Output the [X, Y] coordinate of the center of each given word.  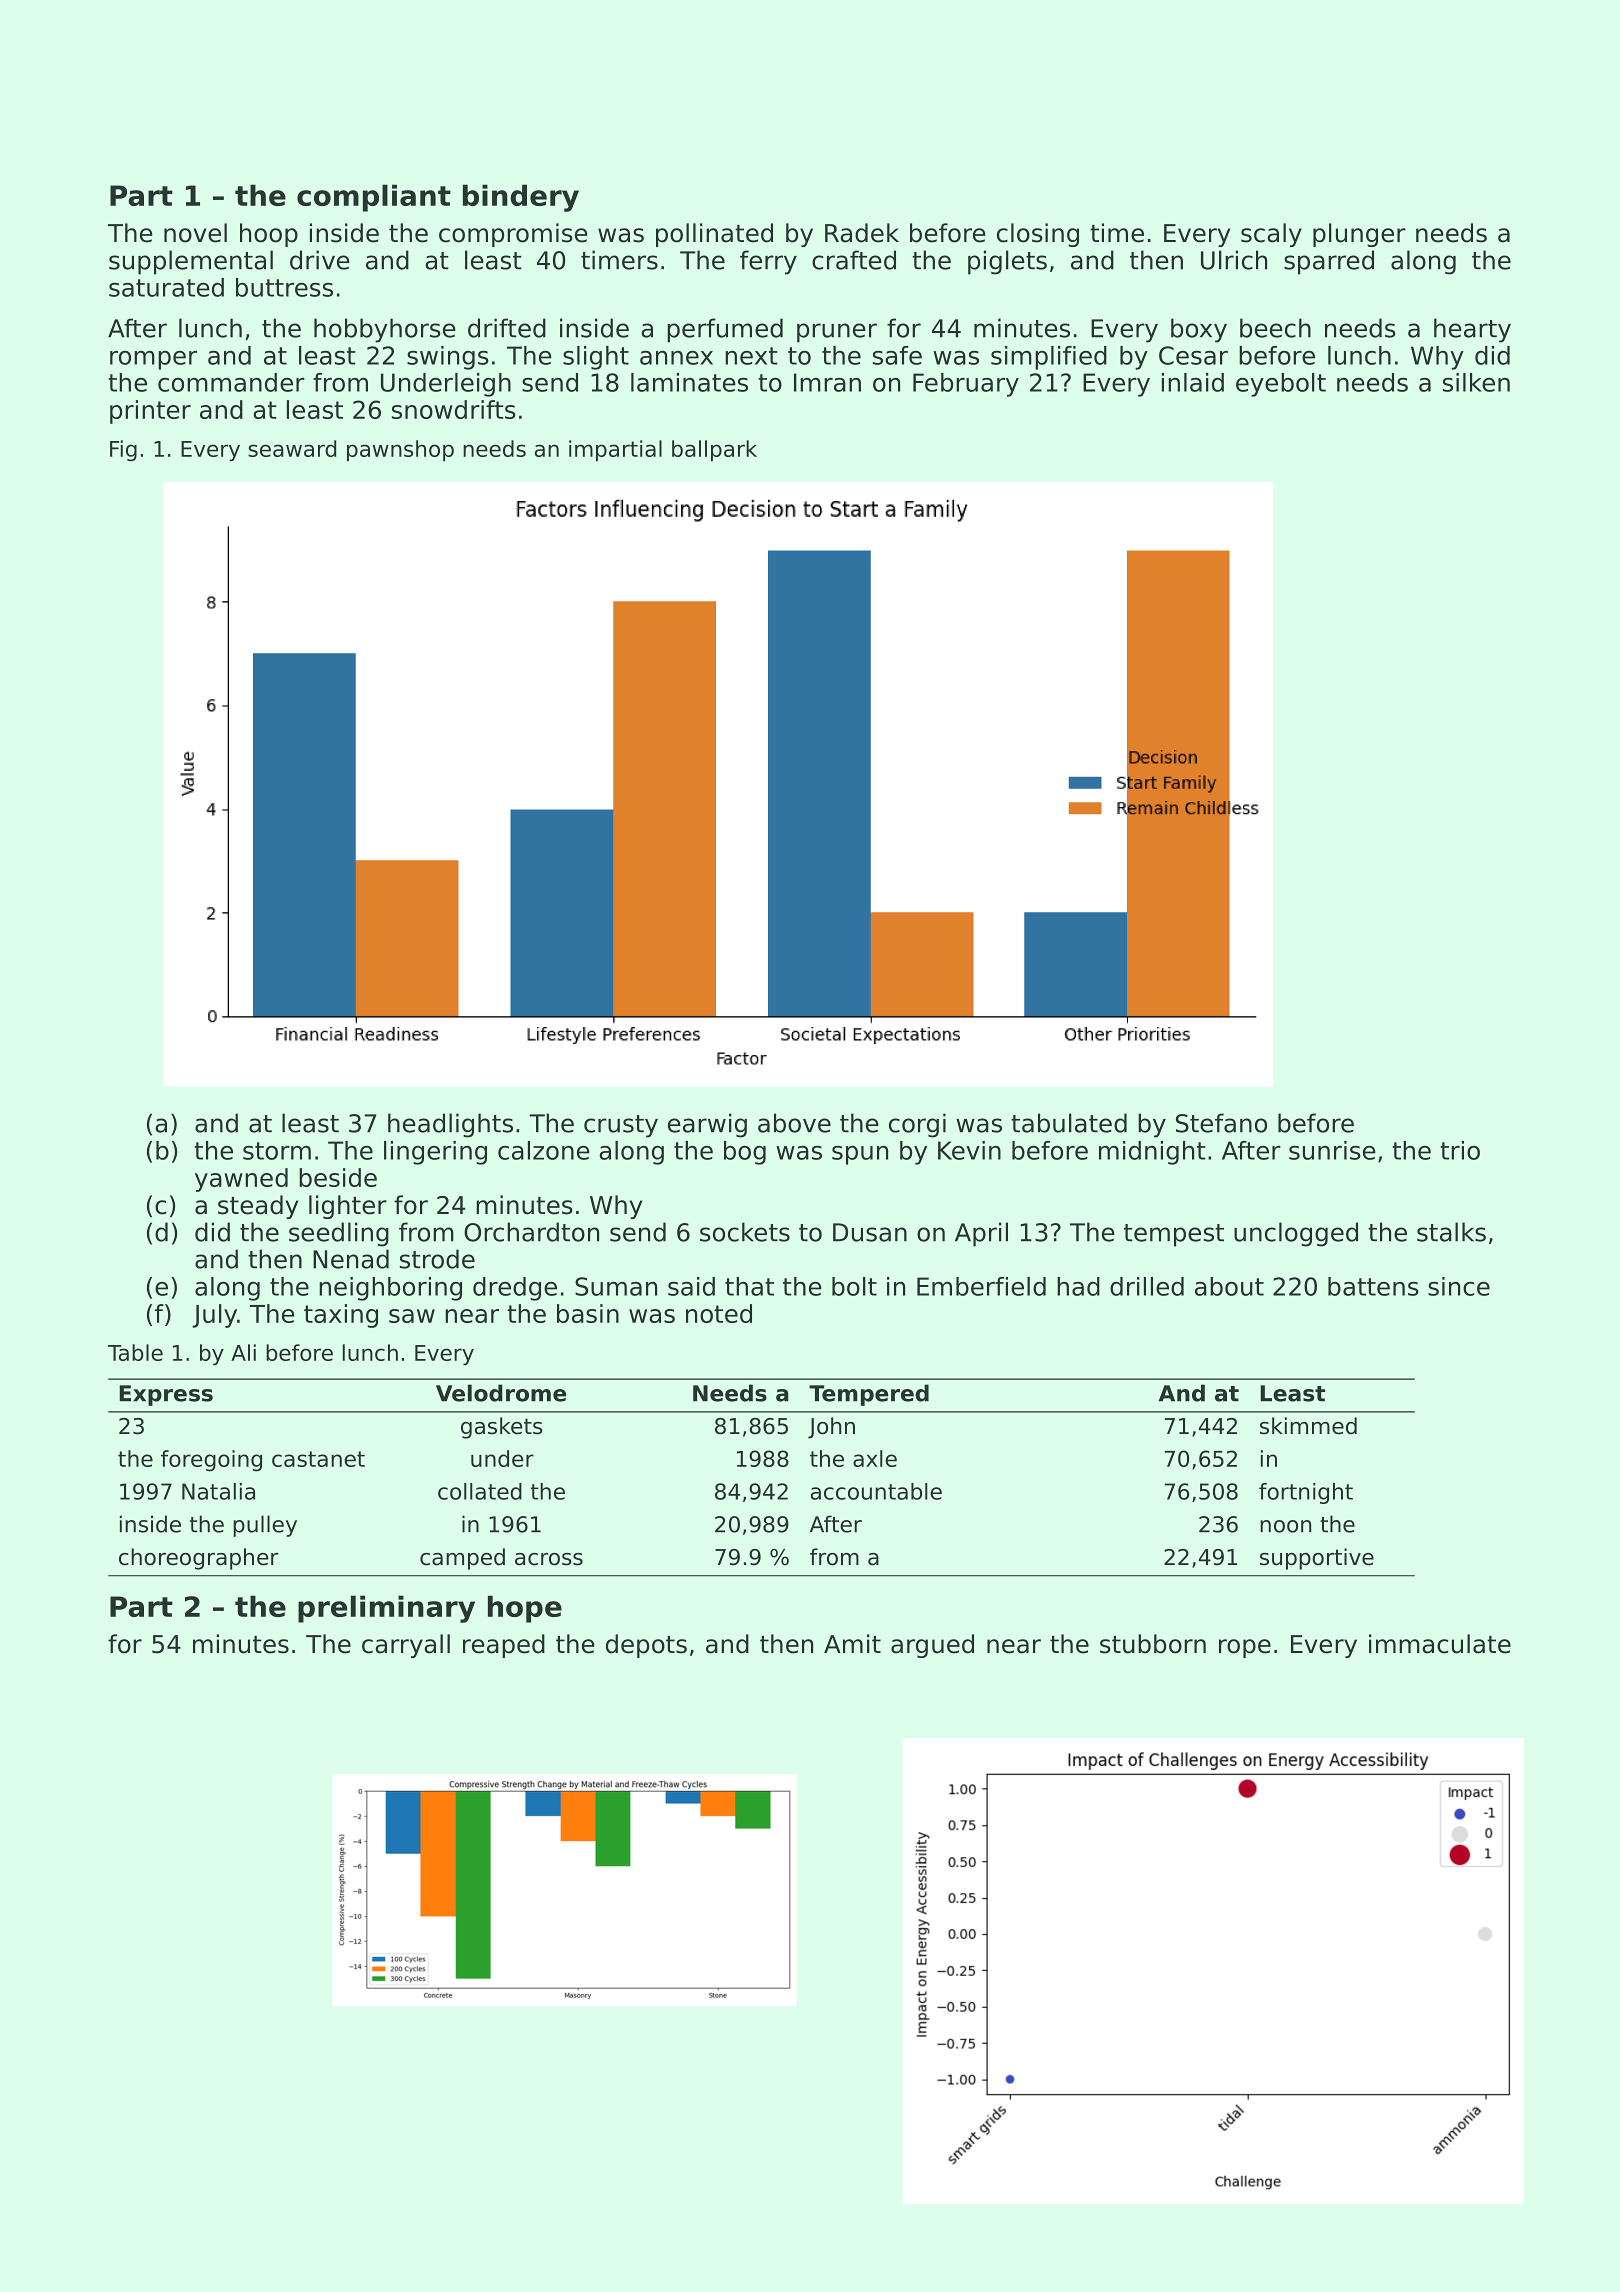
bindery [521, 198]
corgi [917, 1125]
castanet [318, 1459]
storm [277, 1151]
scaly [1271, 235]
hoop [269, 235]
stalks [1451, 1232]
